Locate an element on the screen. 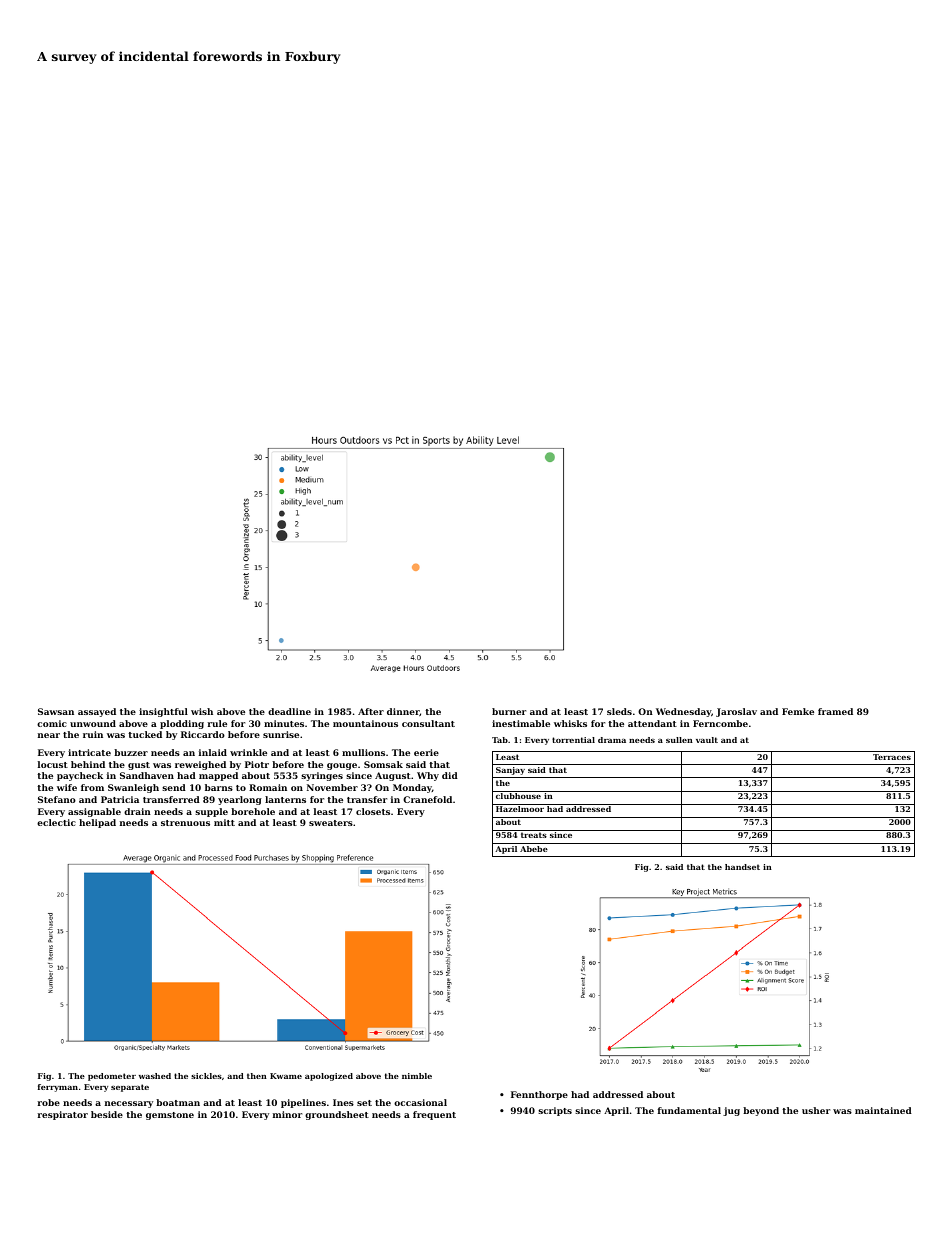 The height and width of the screenshot is (1233, 952). send is located at coordinates (174, 787).
